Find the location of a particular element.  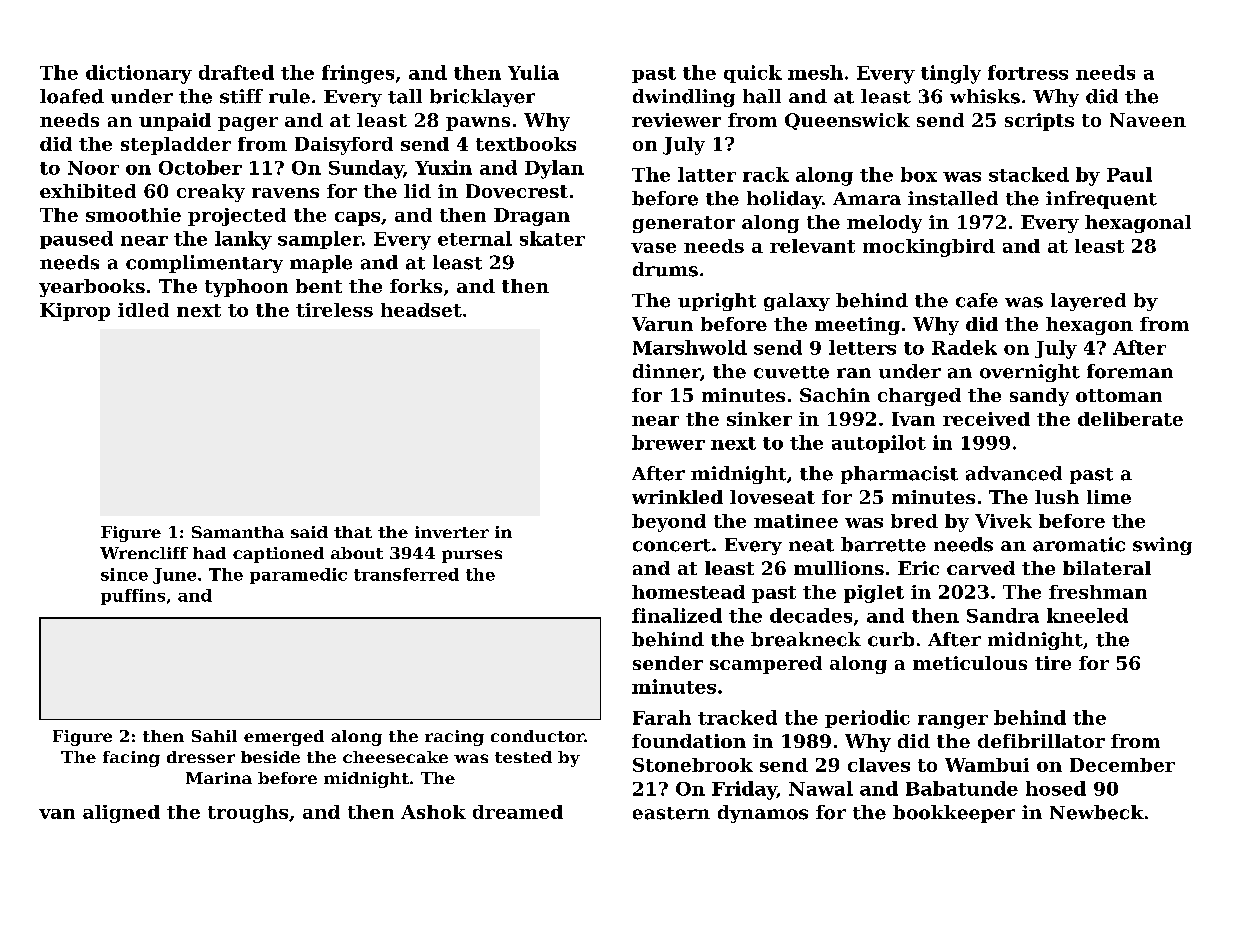

dinner is located at coordinates (666, 371).
